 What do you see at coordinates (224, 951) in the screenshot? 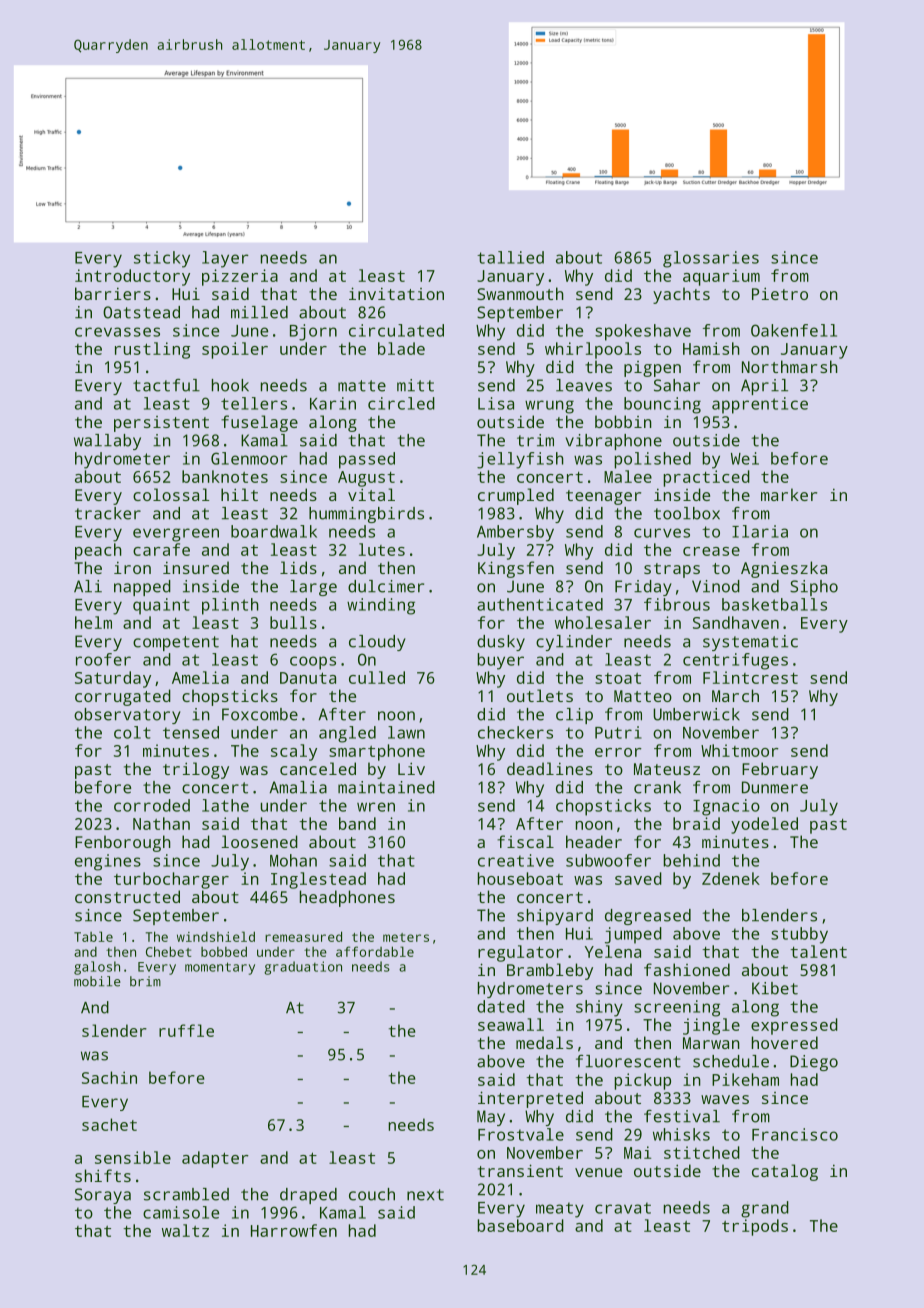
I see `bobbed` at bounding box center [224, 951].
